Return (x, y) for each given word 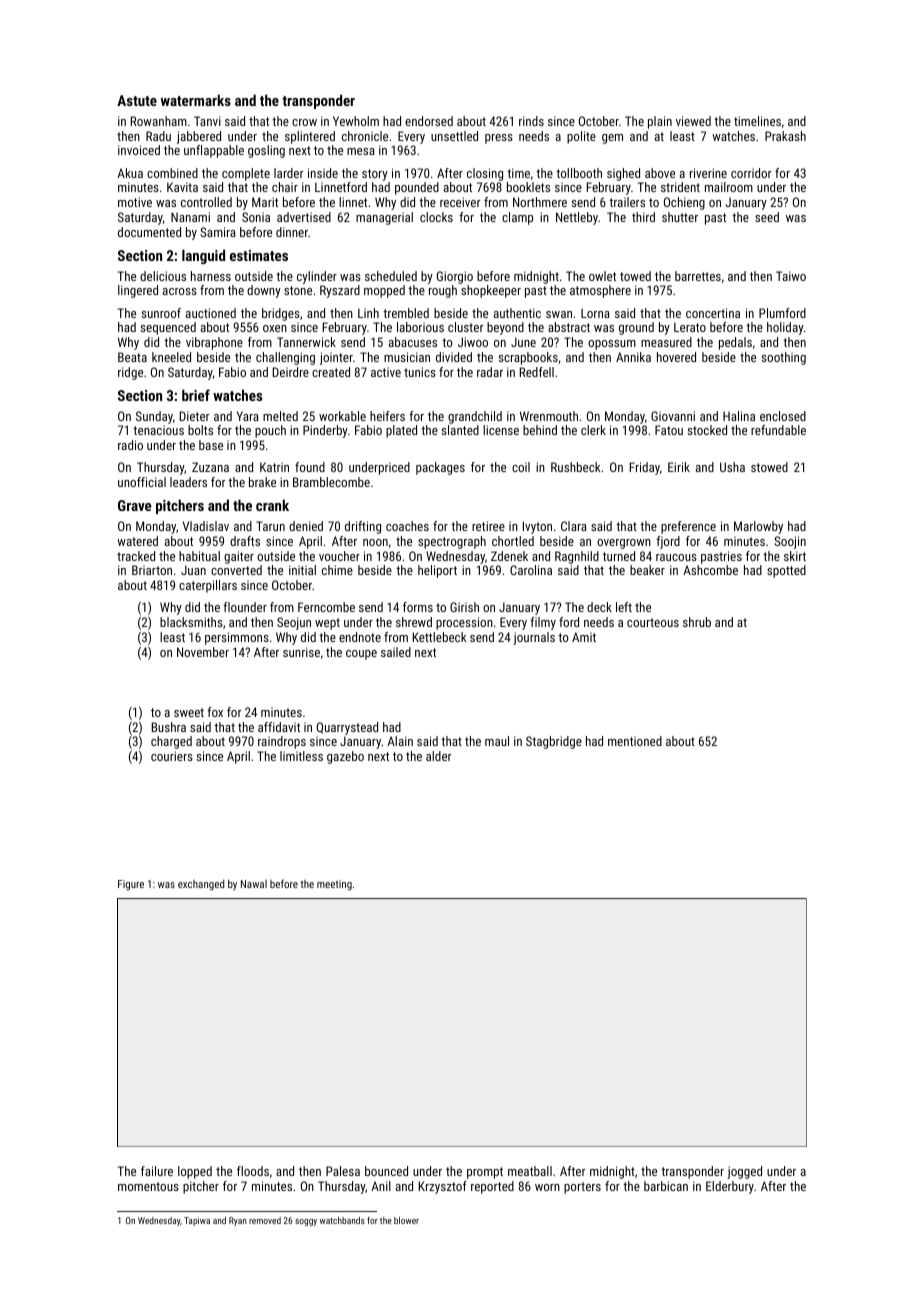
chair (285, 187)
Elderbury (730, 1187)
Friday (645, 468)
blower (406, 1220)
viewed (693, 121)
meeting (334, 885)
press (499, 139)
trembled (406, 313)
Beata (132, 357)
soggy (306, 1222)
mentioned (635, 741)
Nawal (254, 884)
